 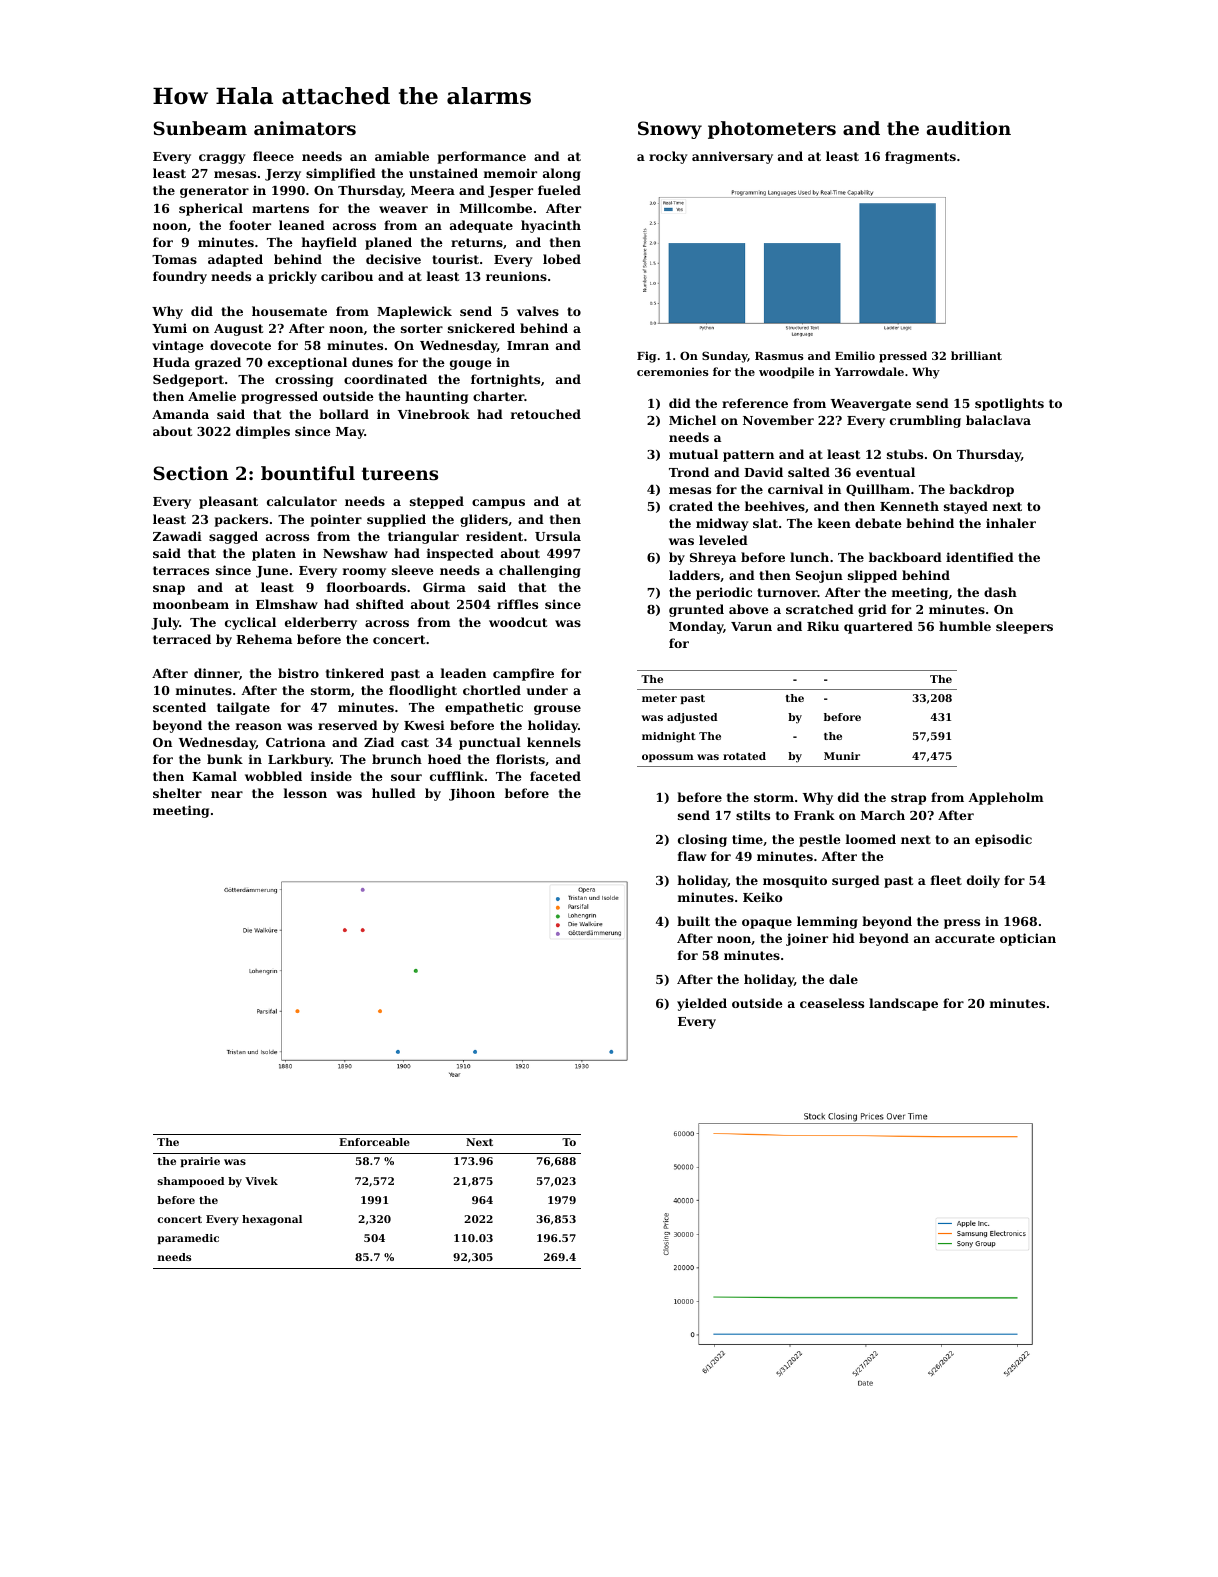 I want to click on calculator, so click(x=302, y=501).
